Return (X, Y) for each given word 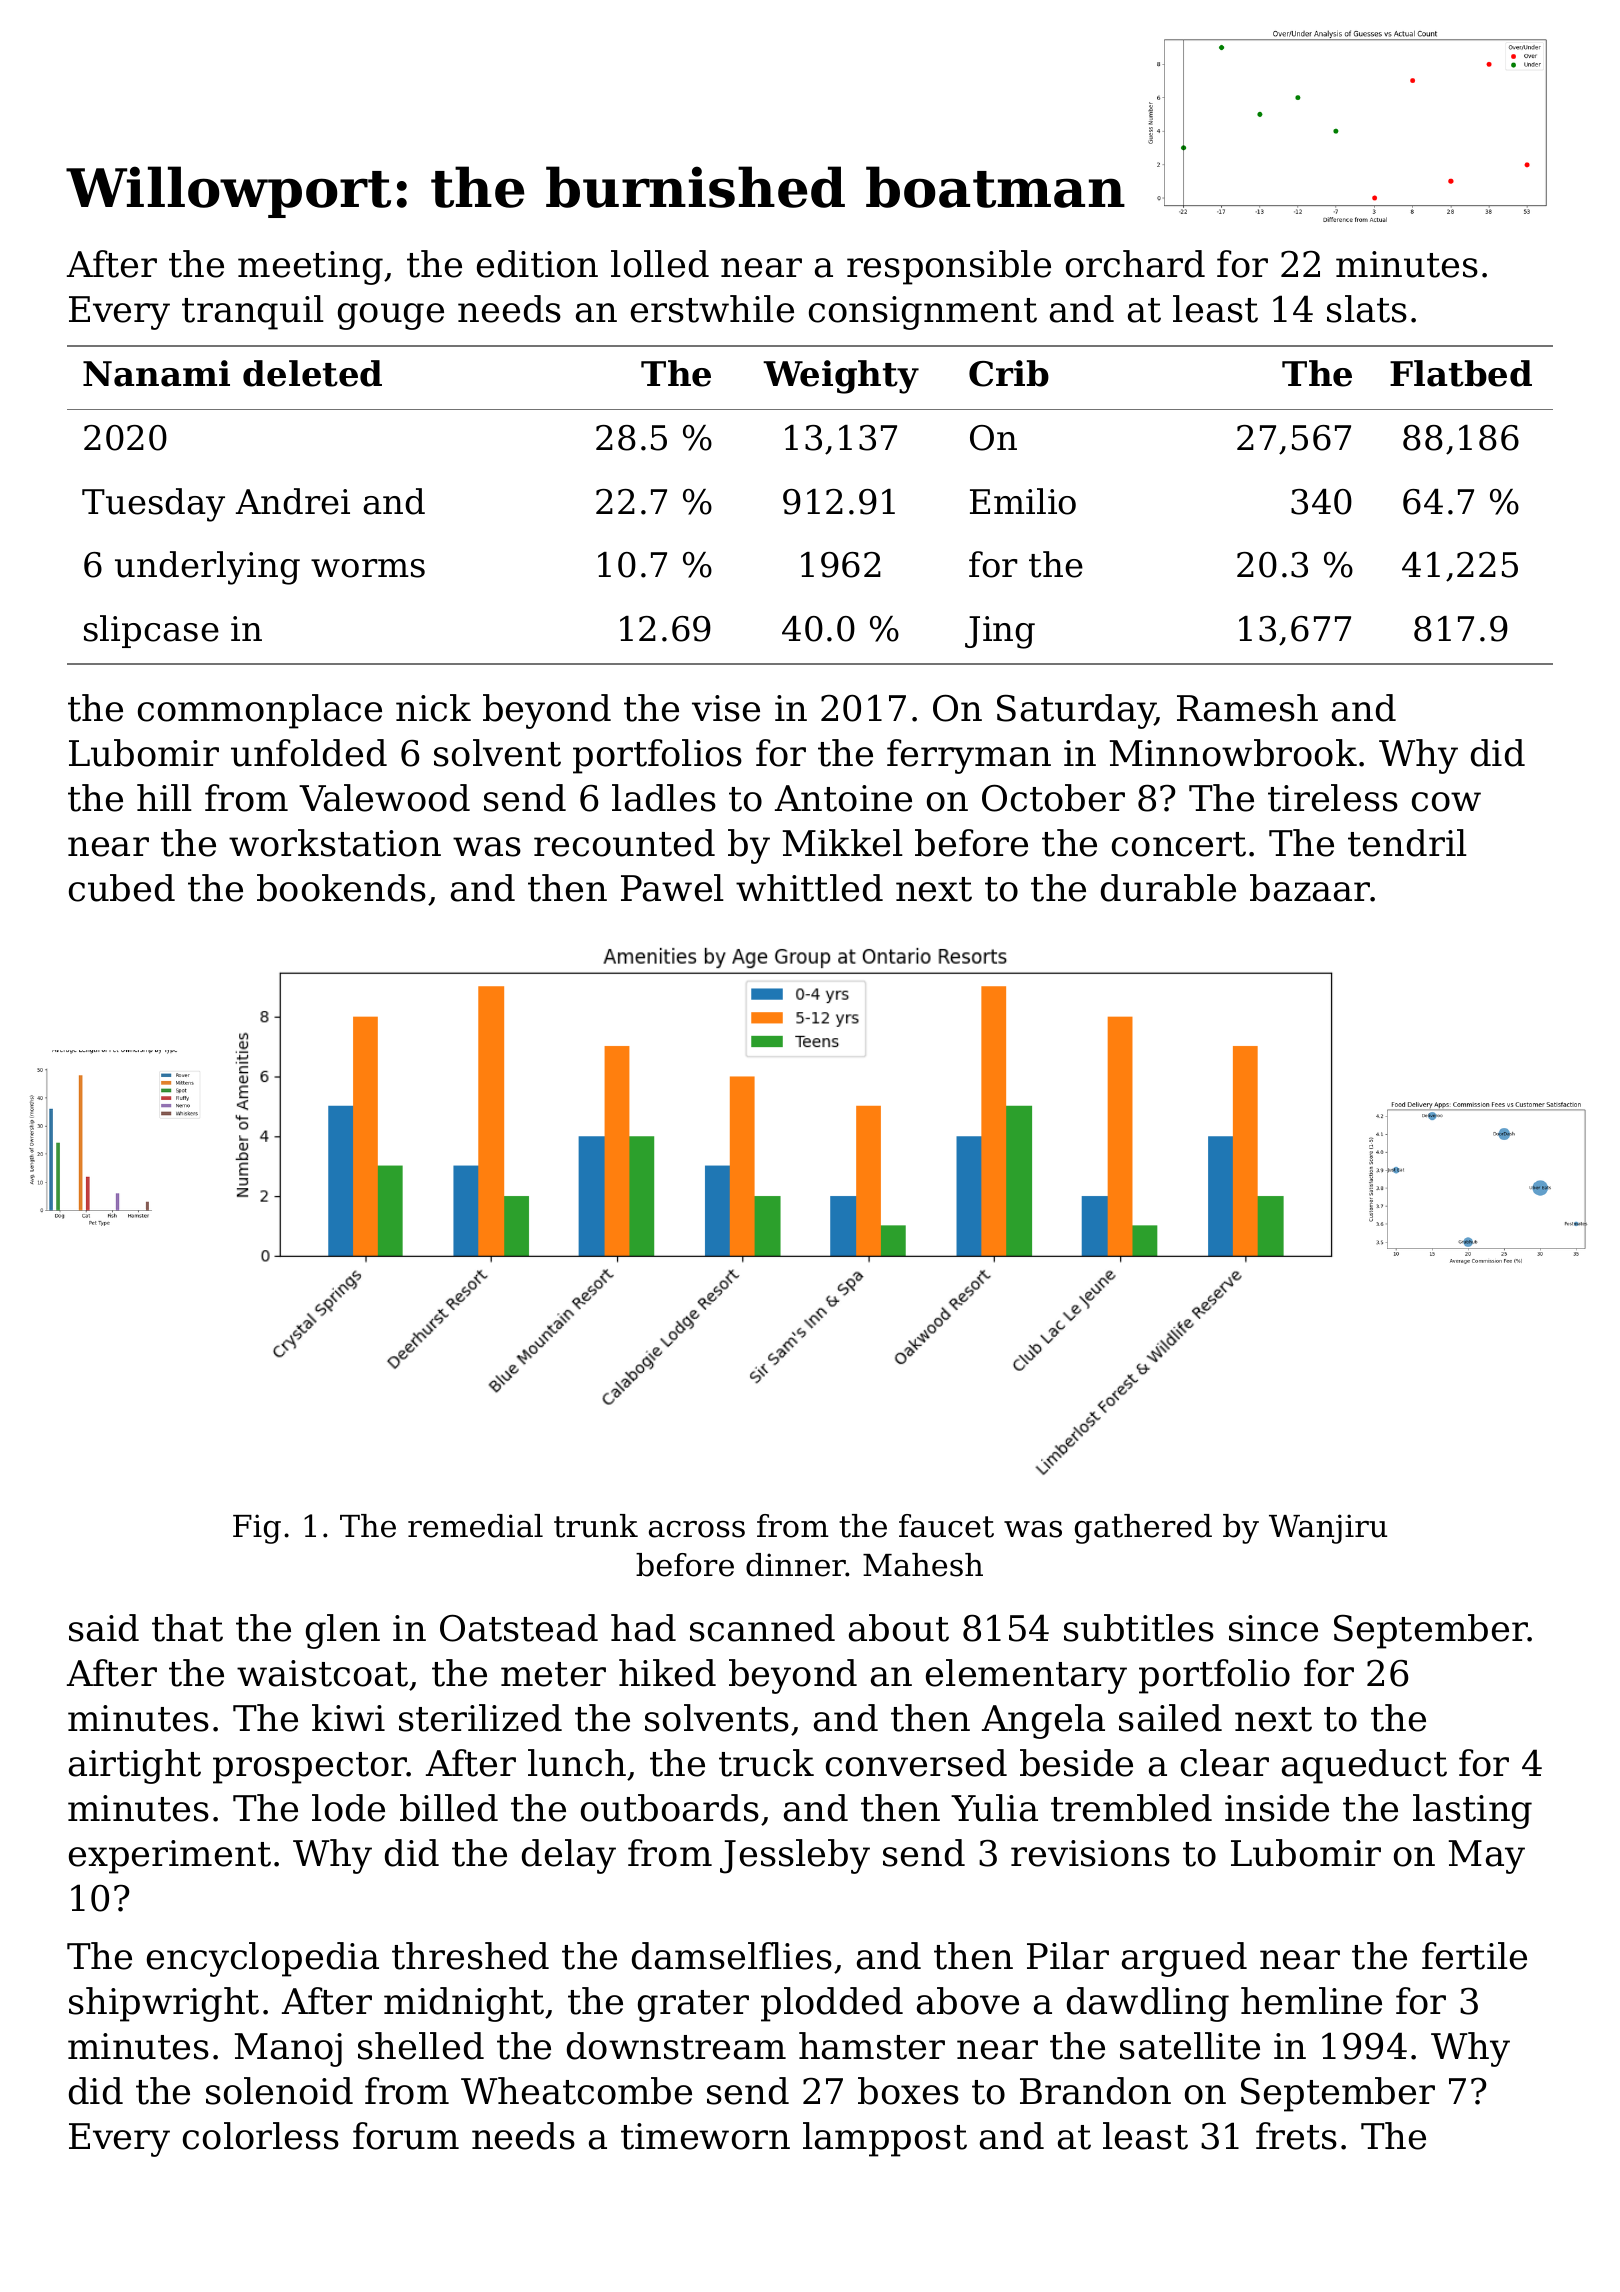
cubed (122, 888)
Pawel (672, 888)
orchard (1135, 264)
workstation (335, 843)
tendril (1407, 843)
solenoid (279, 2091)
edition (537, 264)
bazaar (1310, 888)
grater (693, 2006)
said (104, 1628)
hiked (667, 1673)
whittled (809, 888)
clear (1225, 1763)
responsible (949, 267)
